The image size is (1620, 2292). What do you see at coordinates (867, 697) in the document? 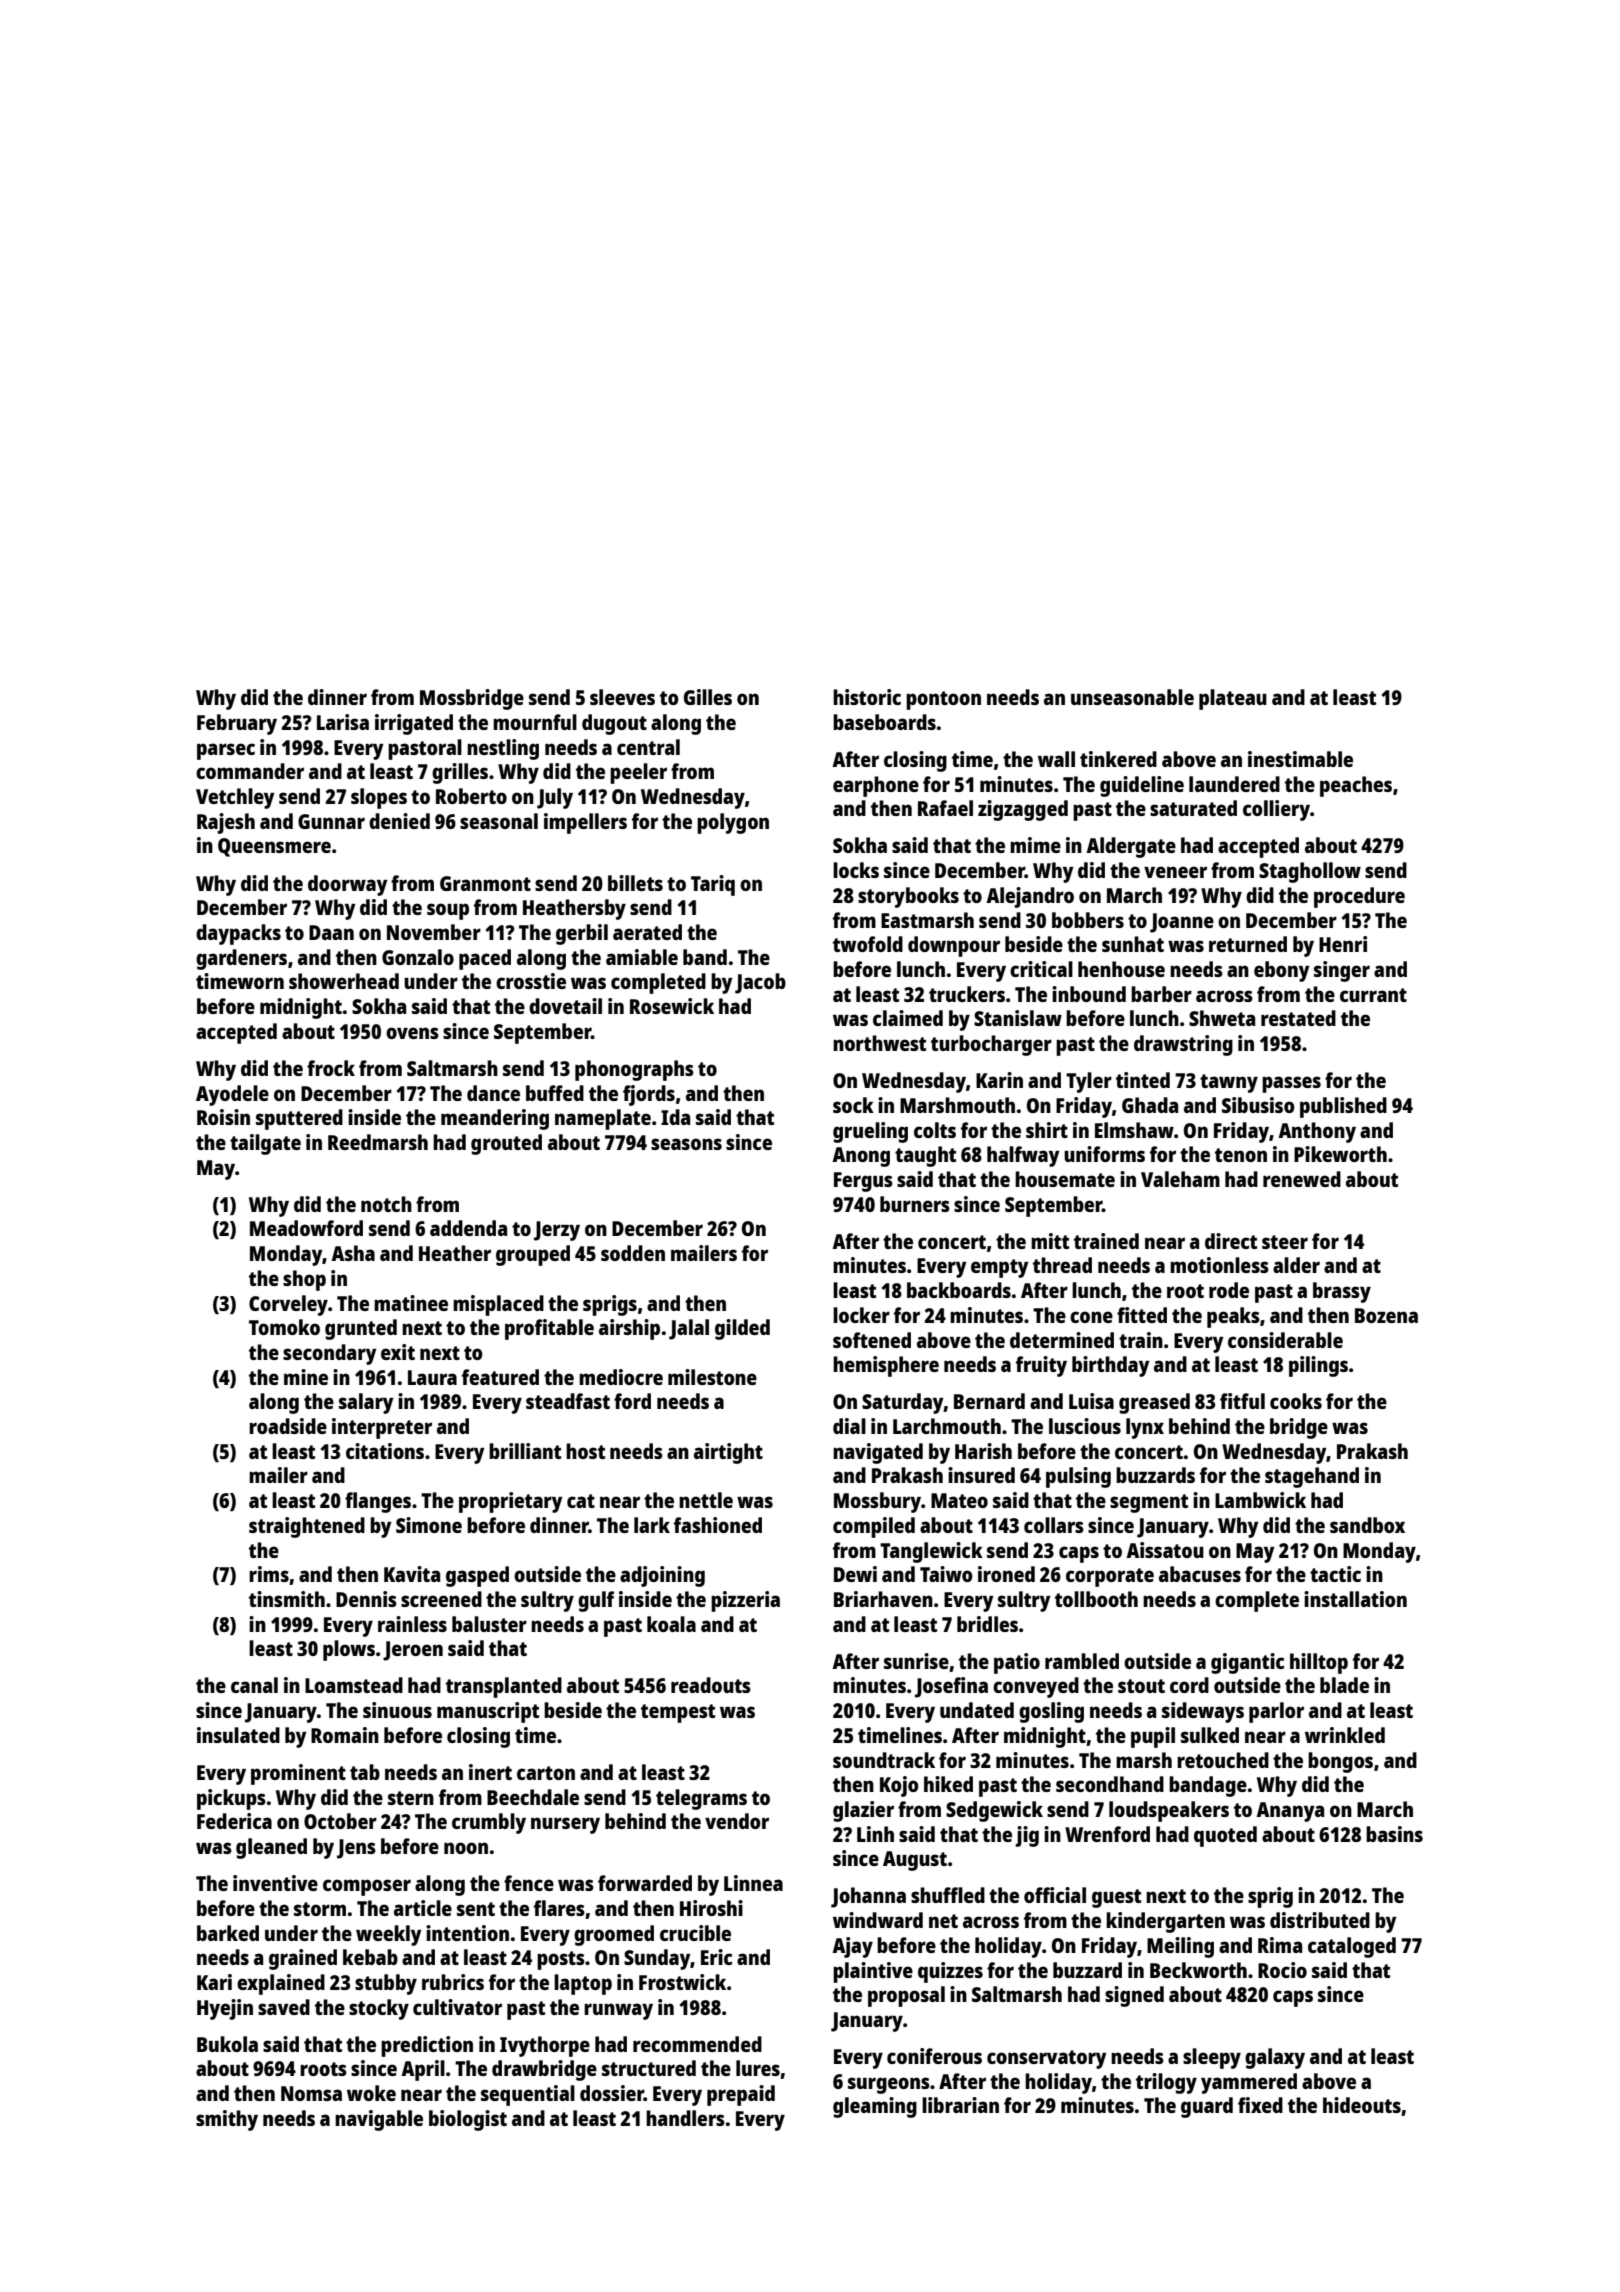
I see `historic` at bounding box center [867, 697].
